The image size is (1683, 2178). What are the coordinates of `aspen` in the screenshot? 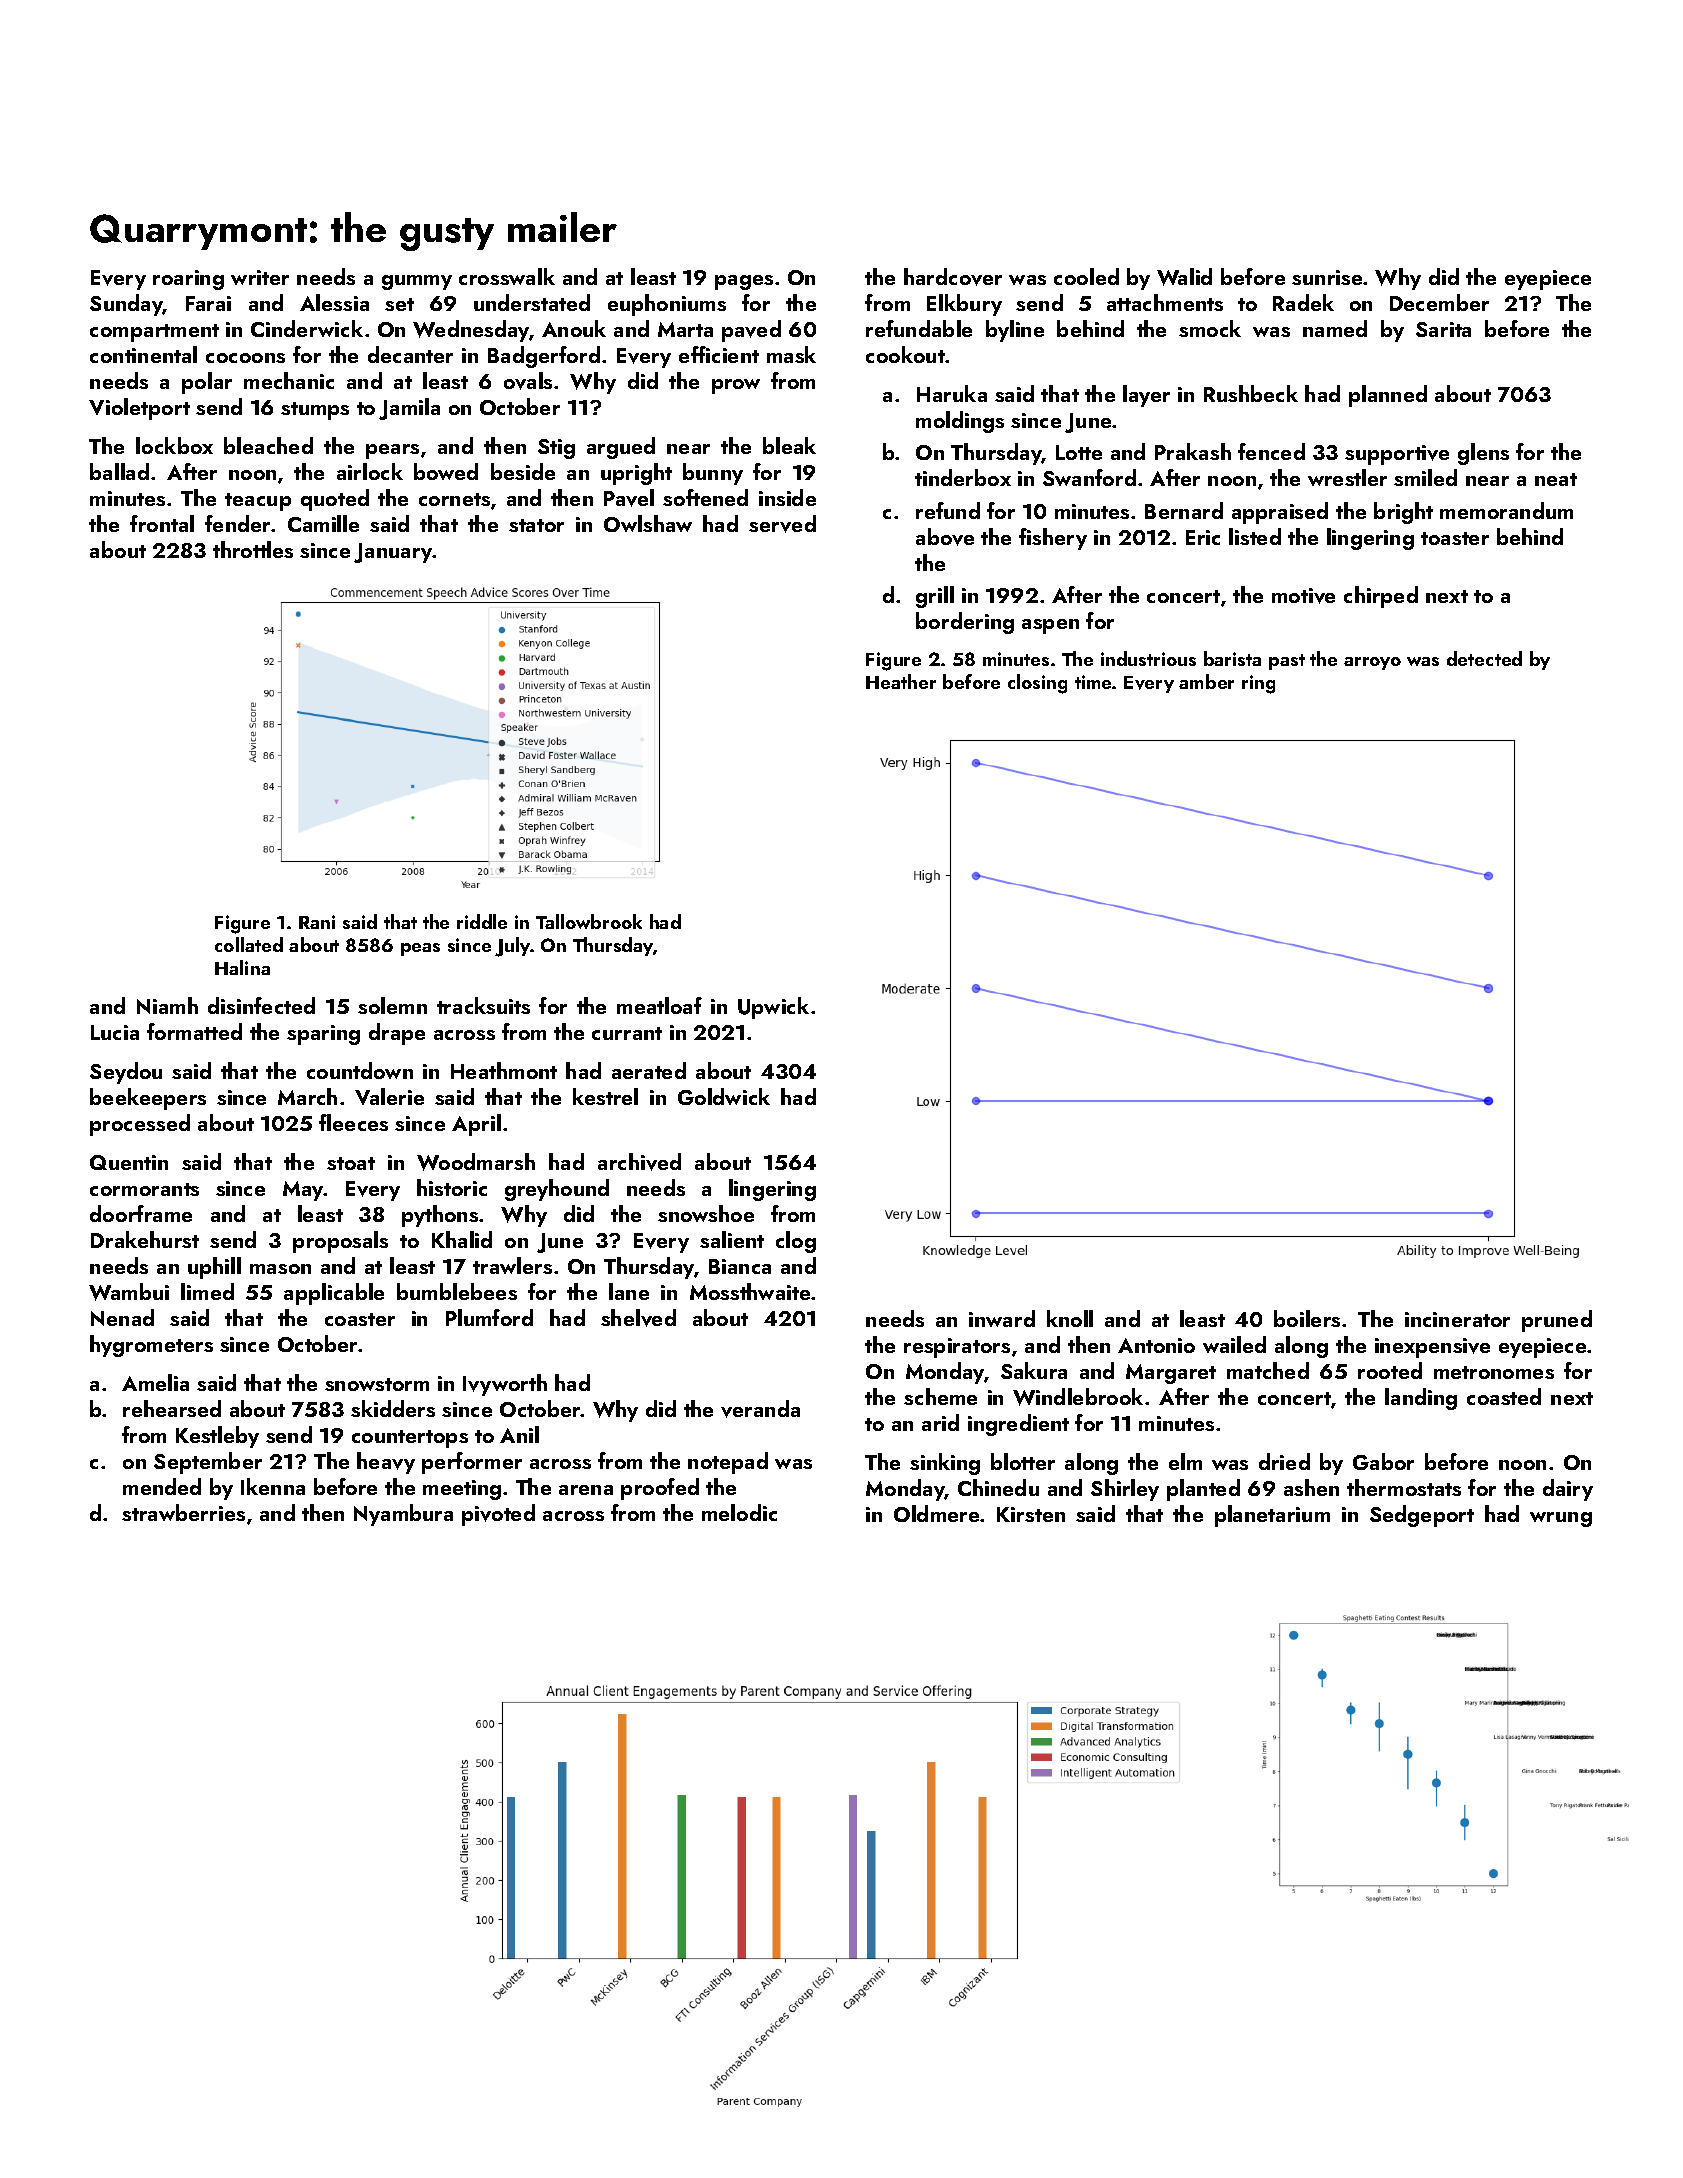 It's located at (1050, 626).
